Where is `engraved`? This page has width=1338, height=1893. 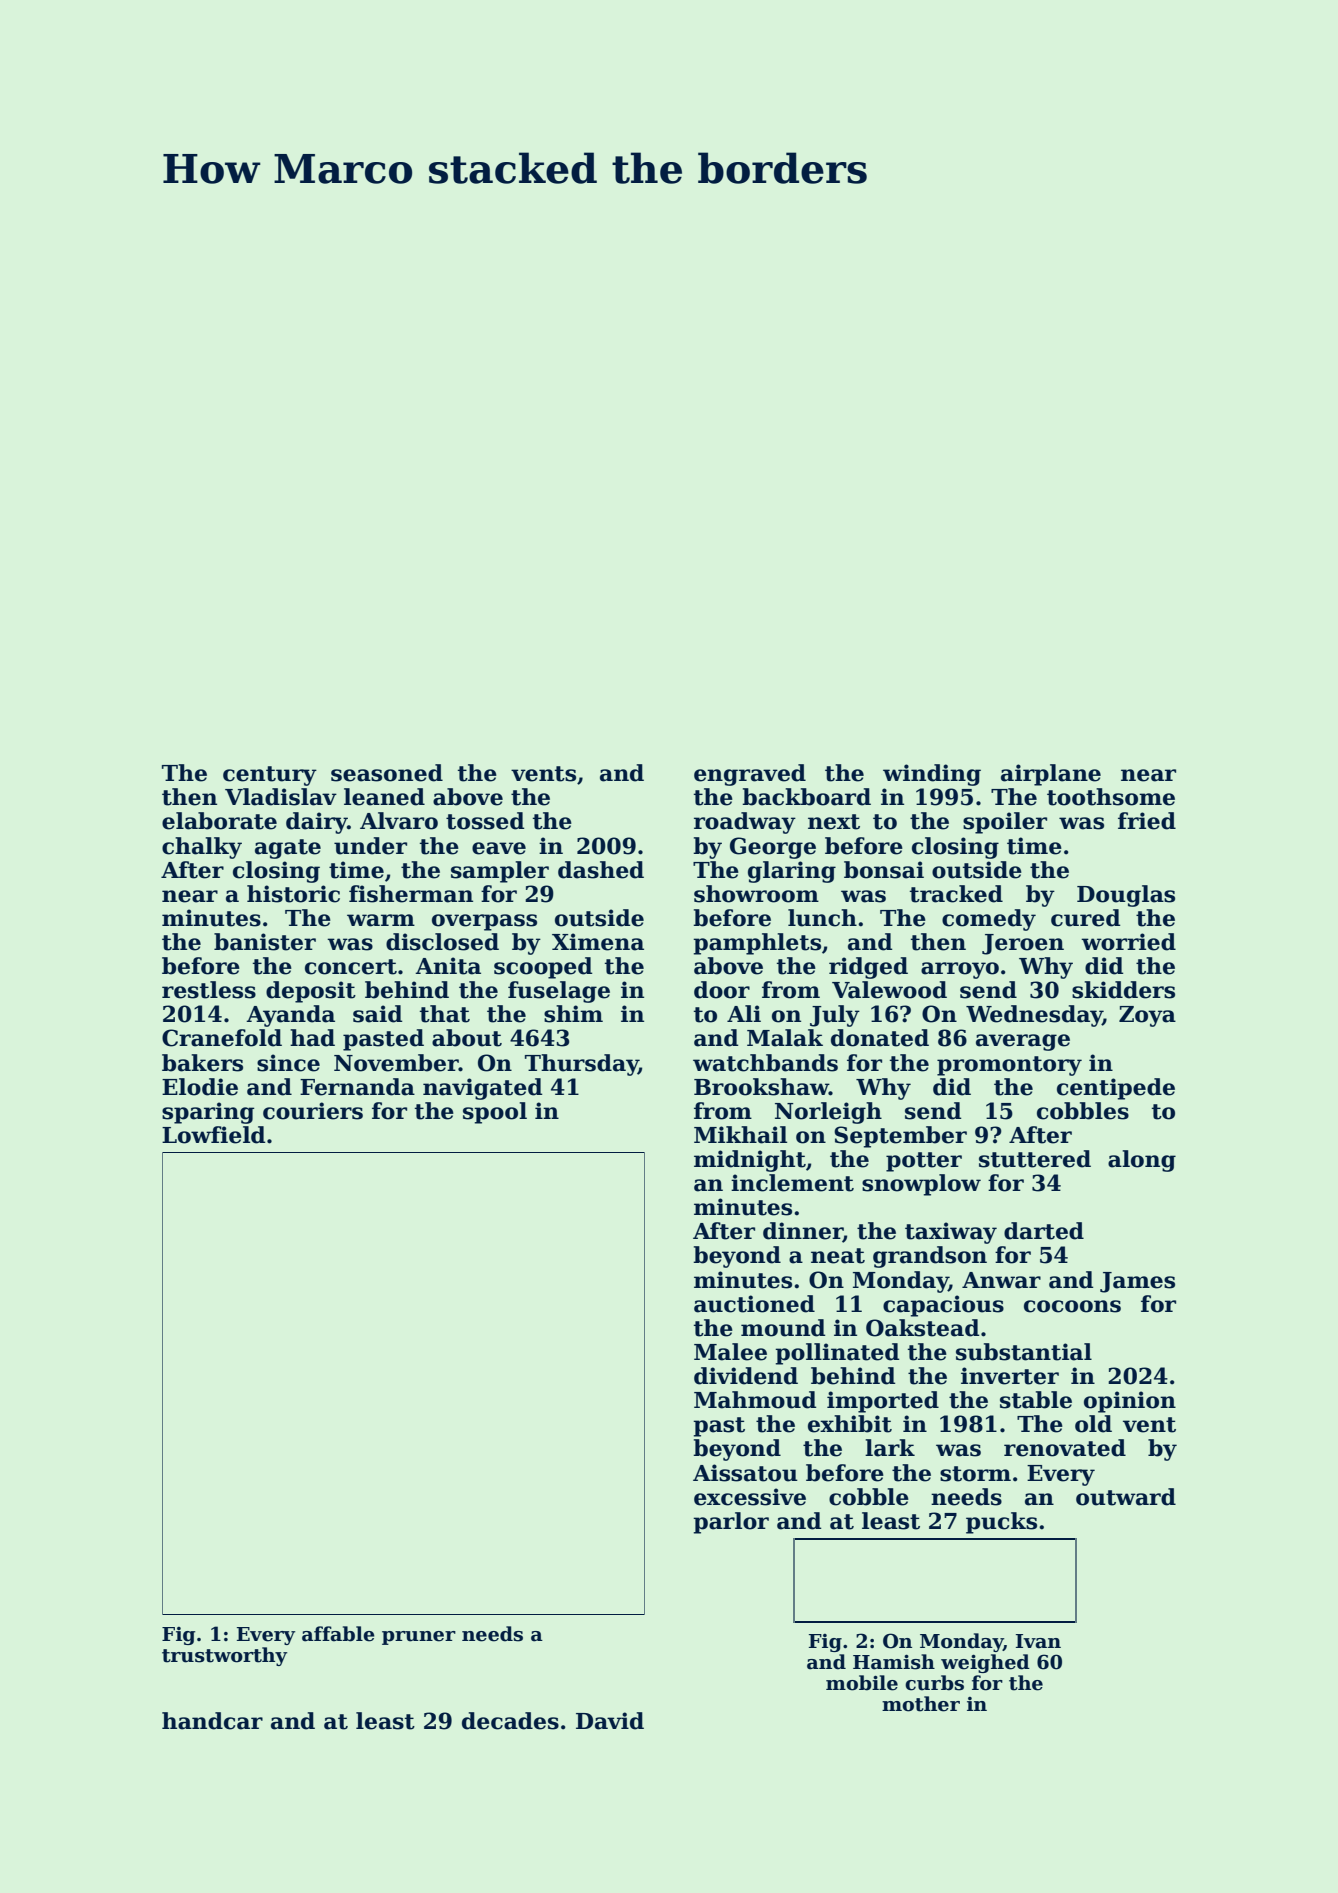 engraved is located at coordinates (750, 775).
